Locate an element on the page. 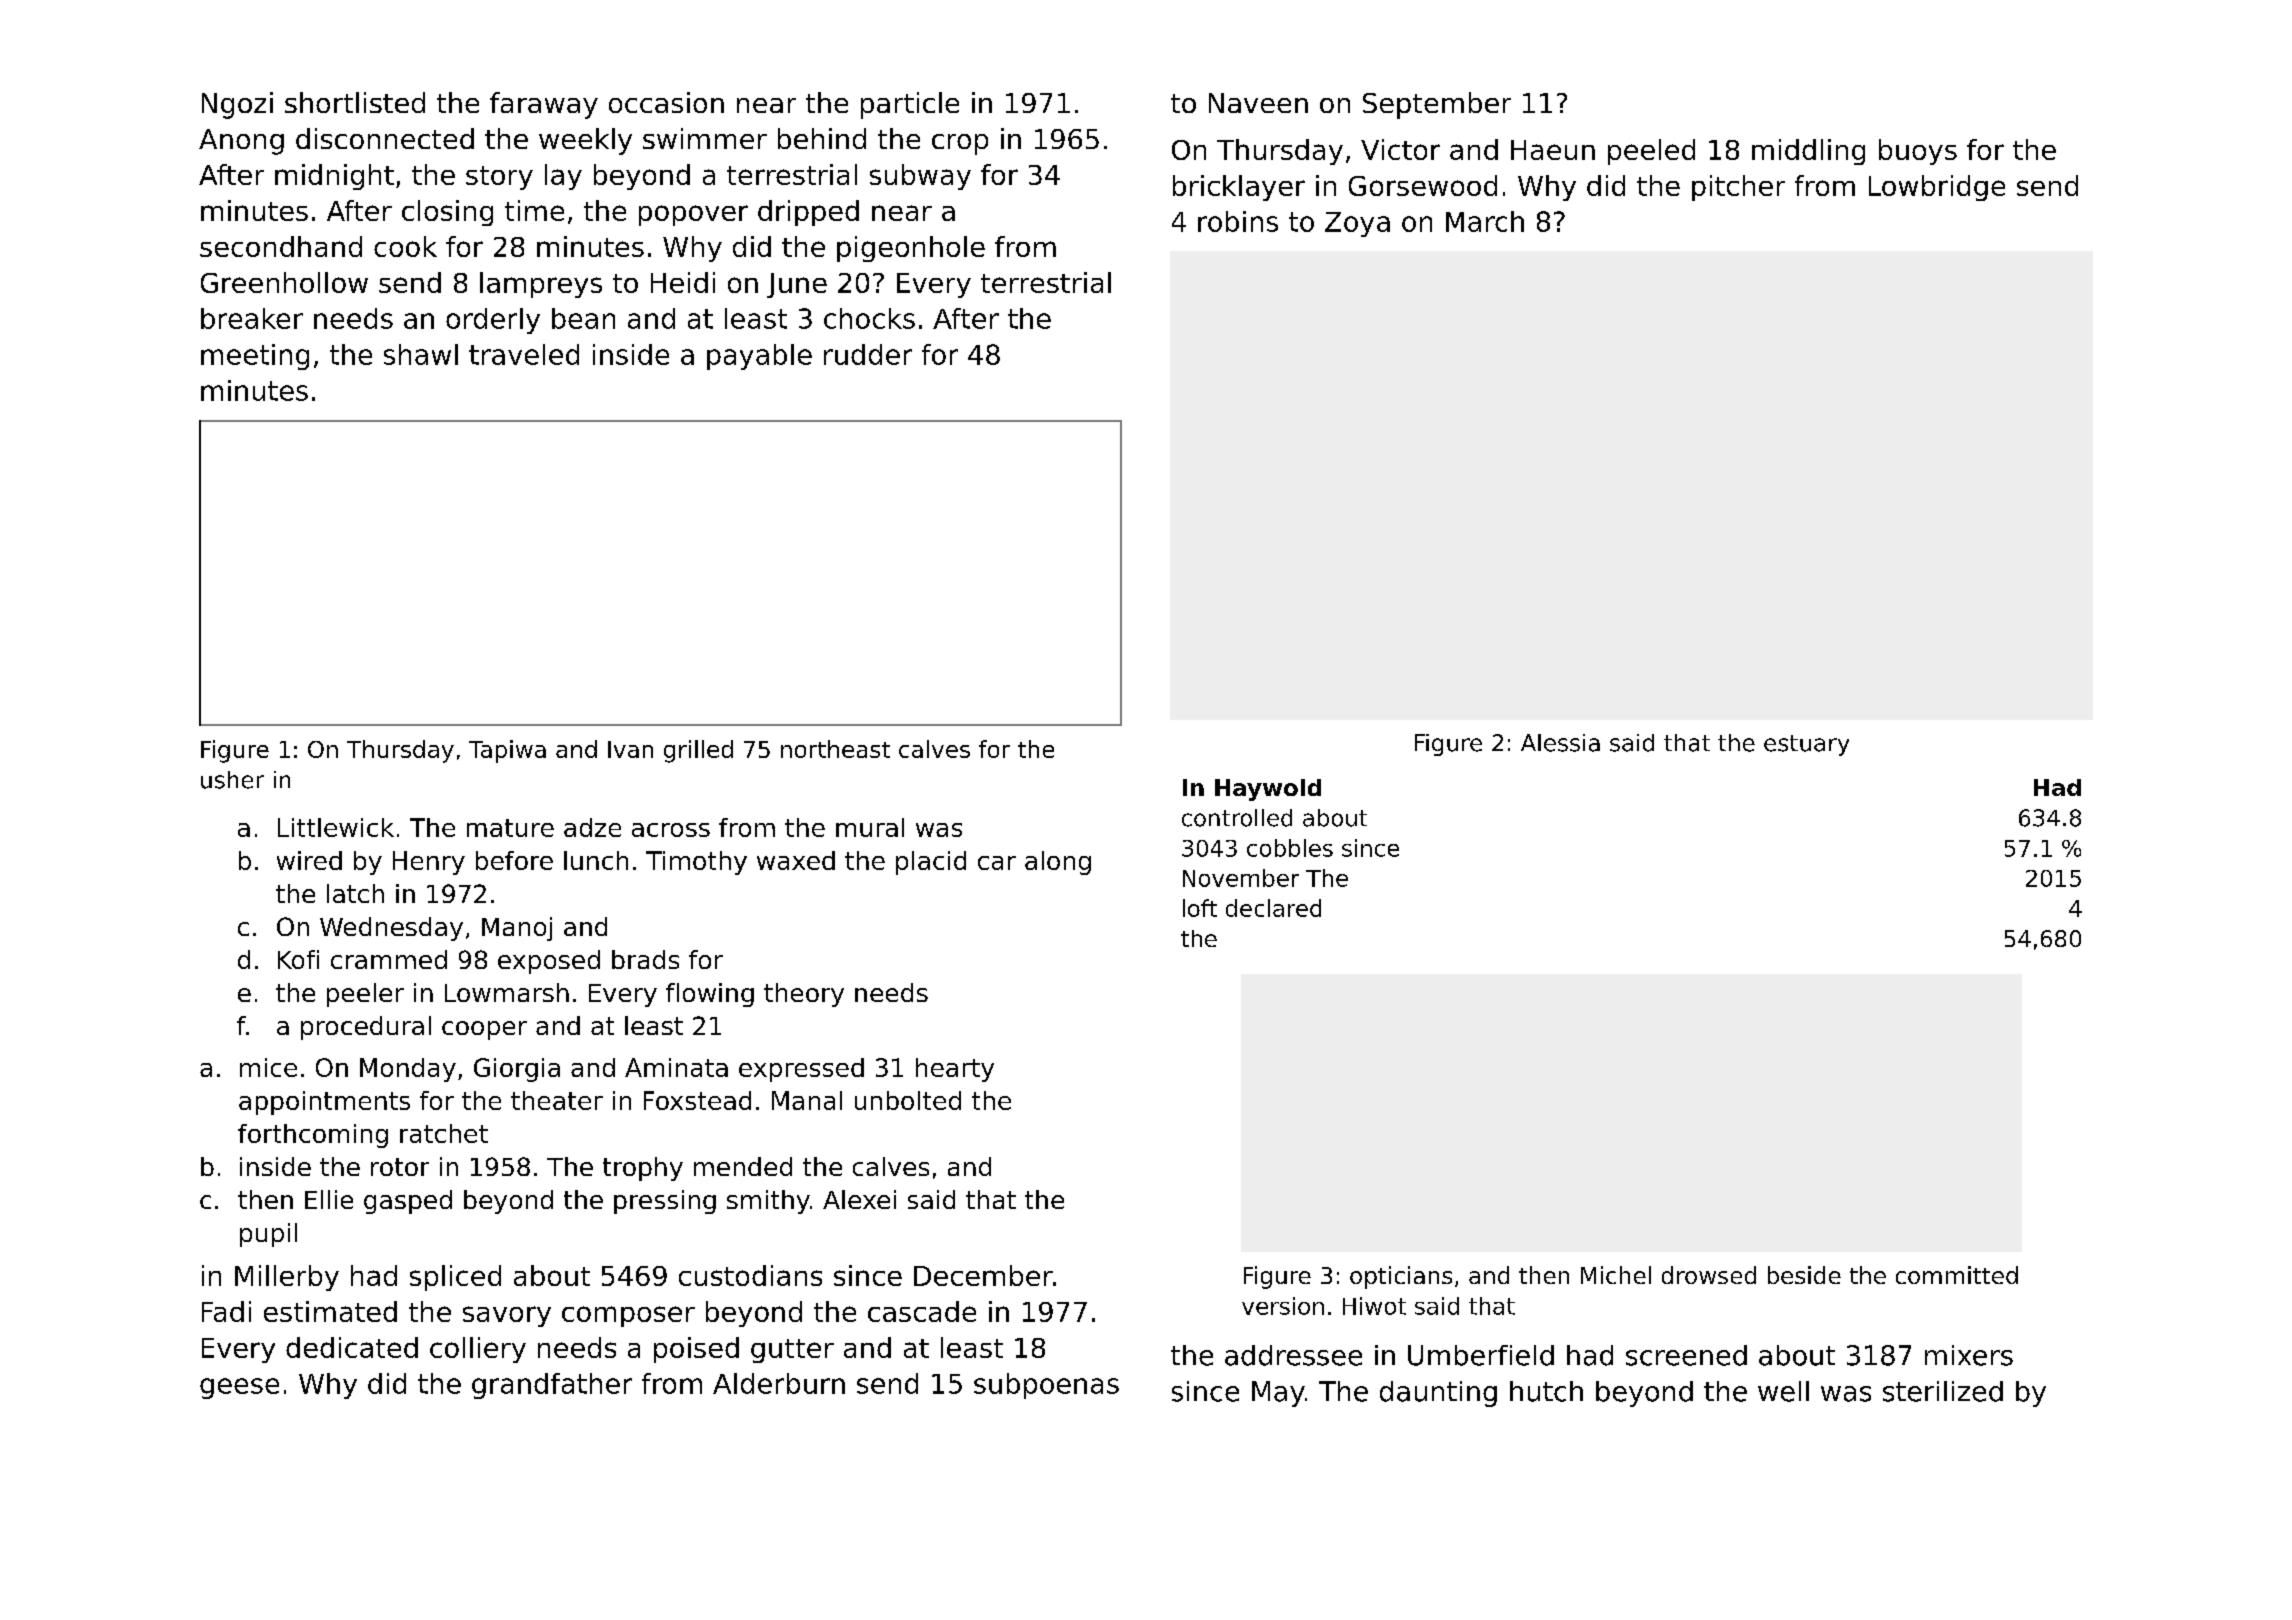 The width and height of the document is (2292, 1620). well is located at coordinates (1783, 1391).
